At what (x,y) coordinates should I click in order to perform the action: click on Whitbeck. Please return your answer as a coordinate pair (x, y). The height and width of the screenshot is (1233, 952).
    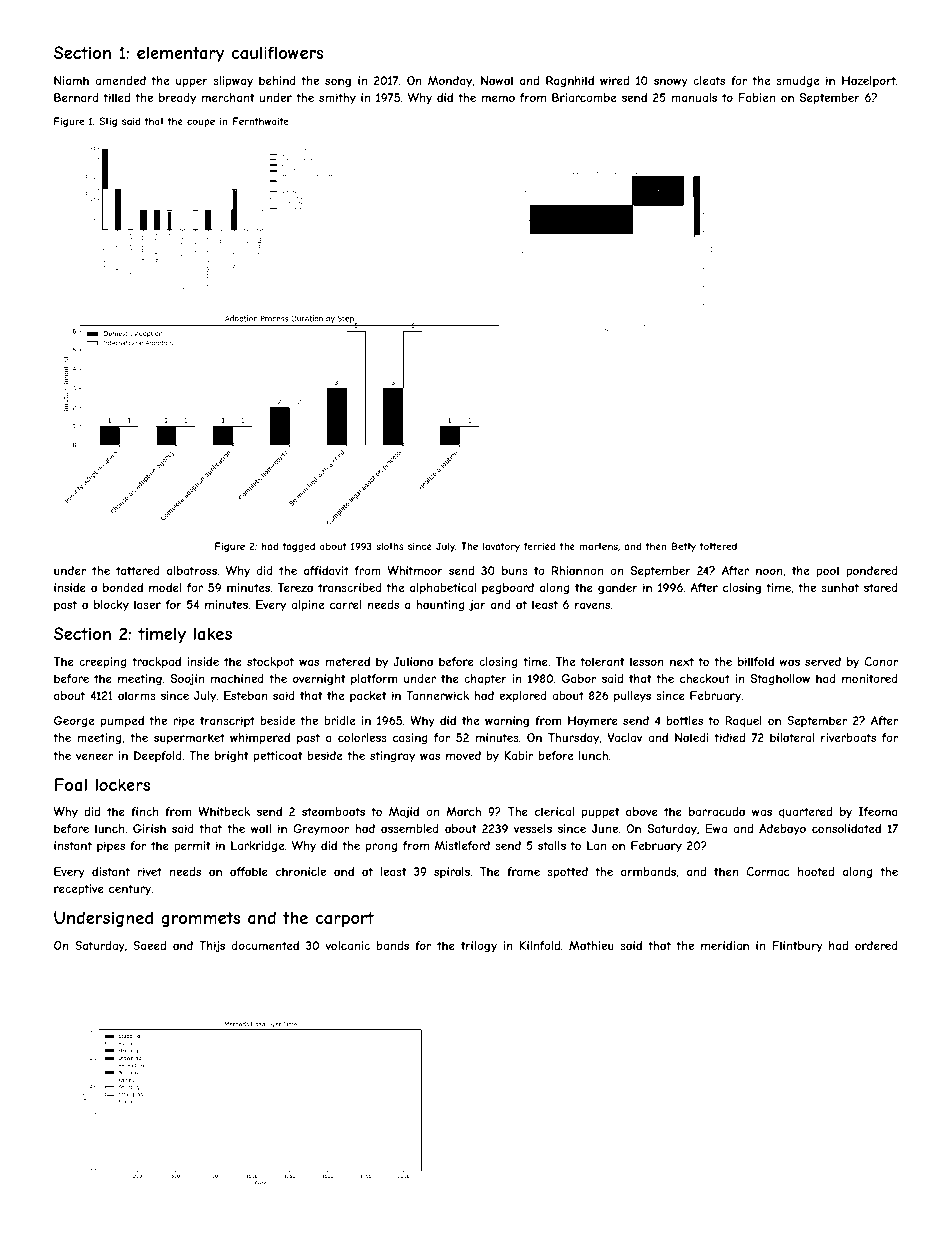
    Looking at the image, I should click on (224, 811).
